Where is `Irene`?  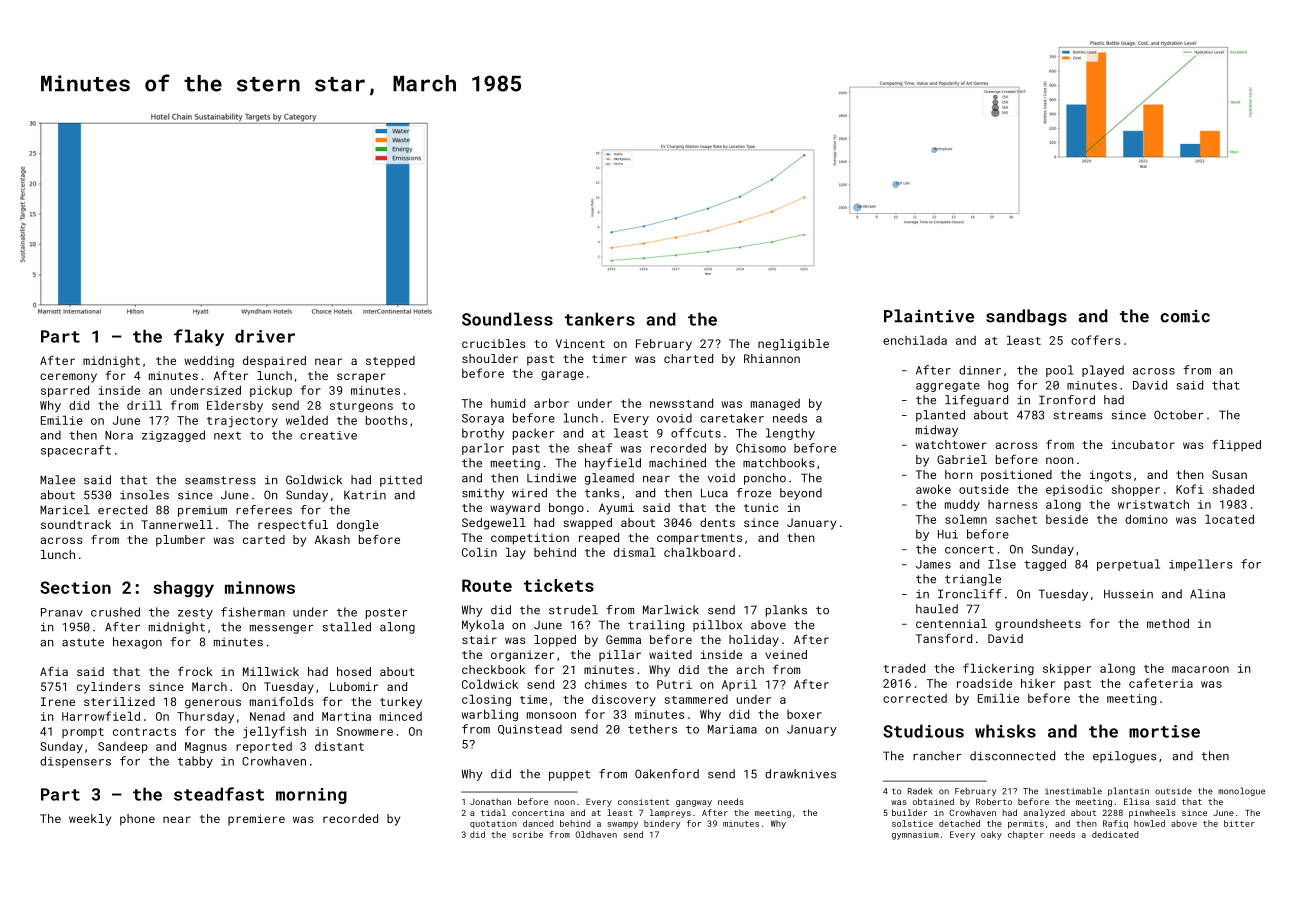 Irene is located at coordinates (58, 701).
